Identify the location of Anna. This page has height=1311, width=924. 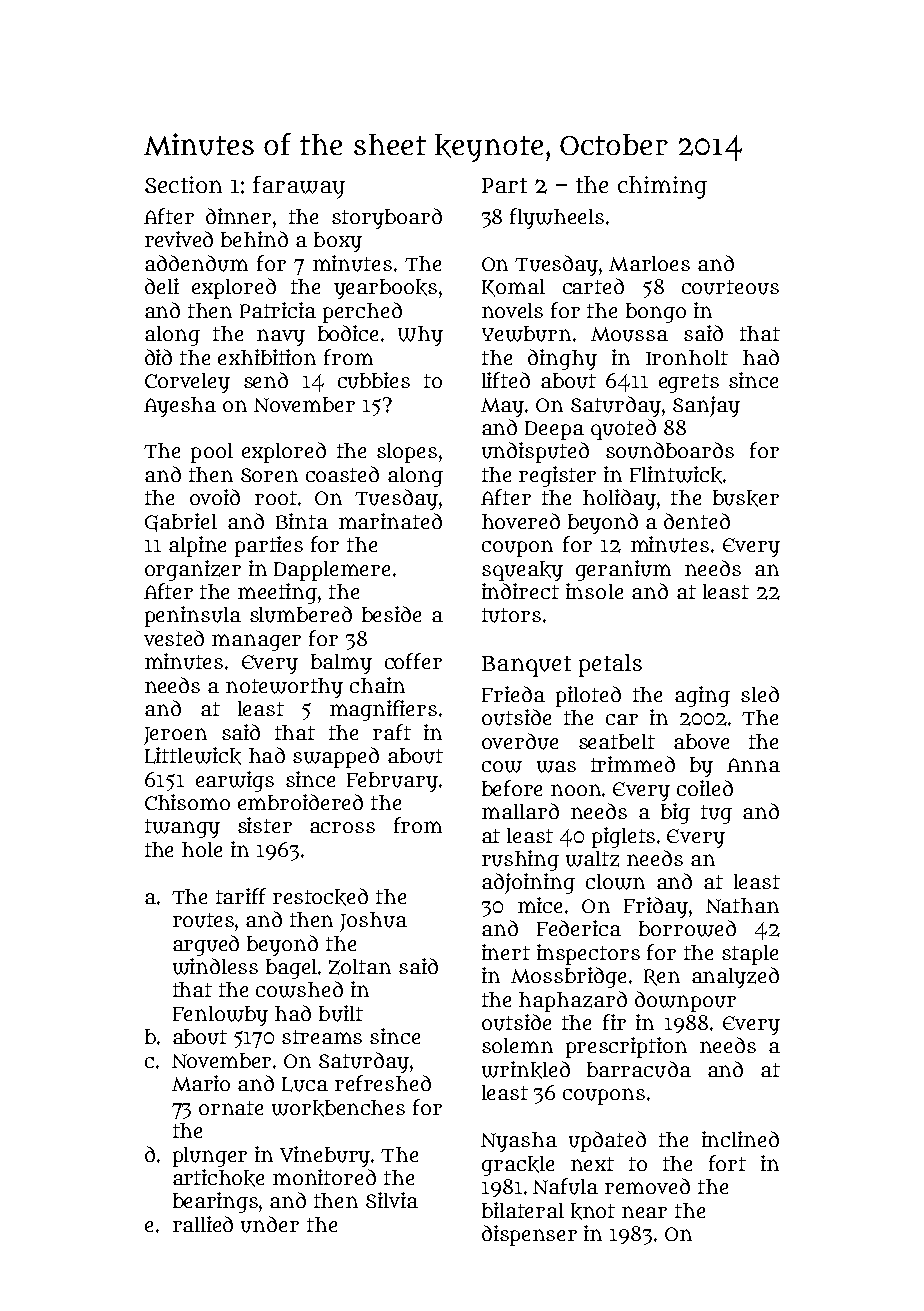
(753, 765).
